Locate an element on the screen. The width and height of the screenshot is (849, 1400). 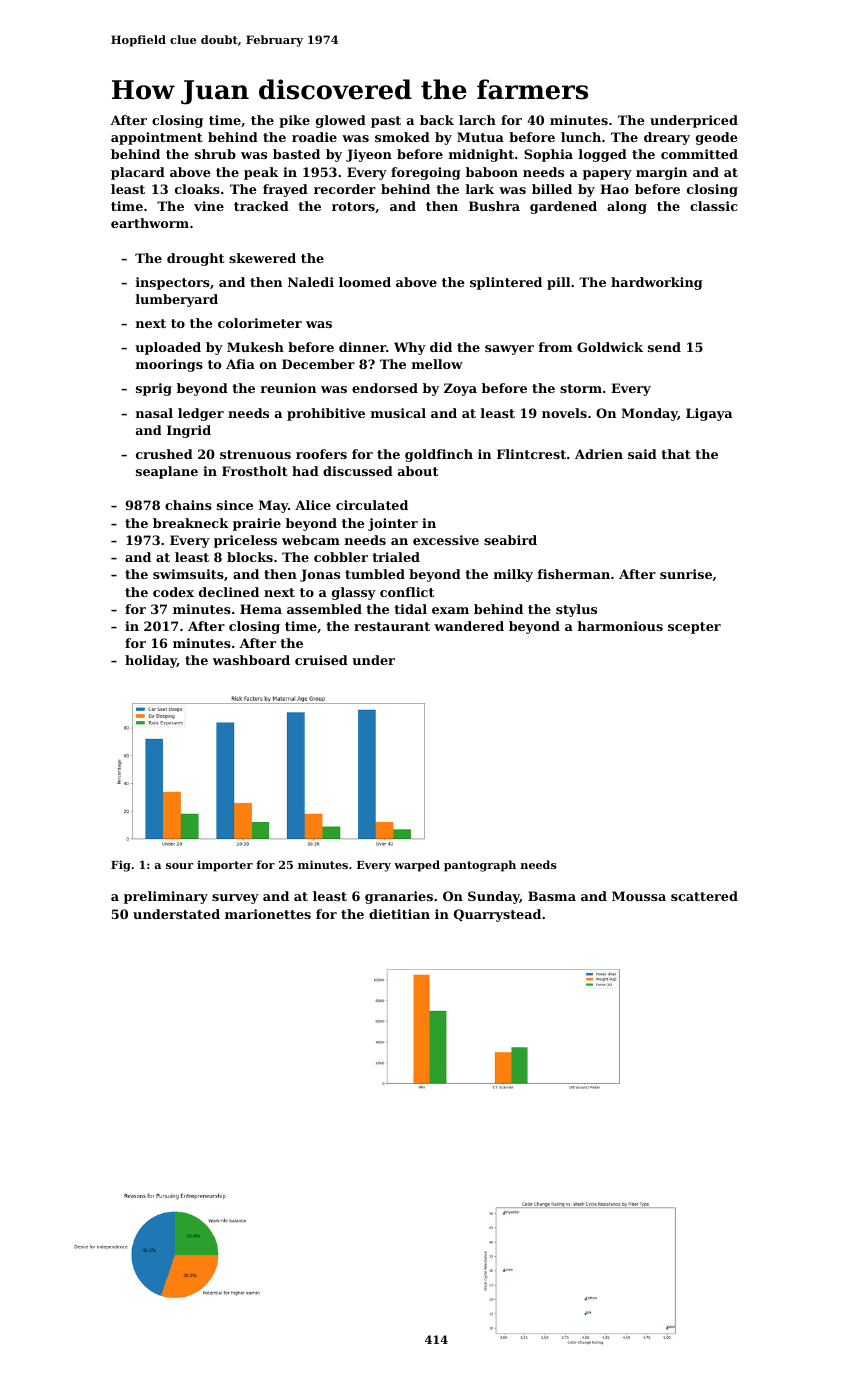
pike is located at coordinates (294, 121).
